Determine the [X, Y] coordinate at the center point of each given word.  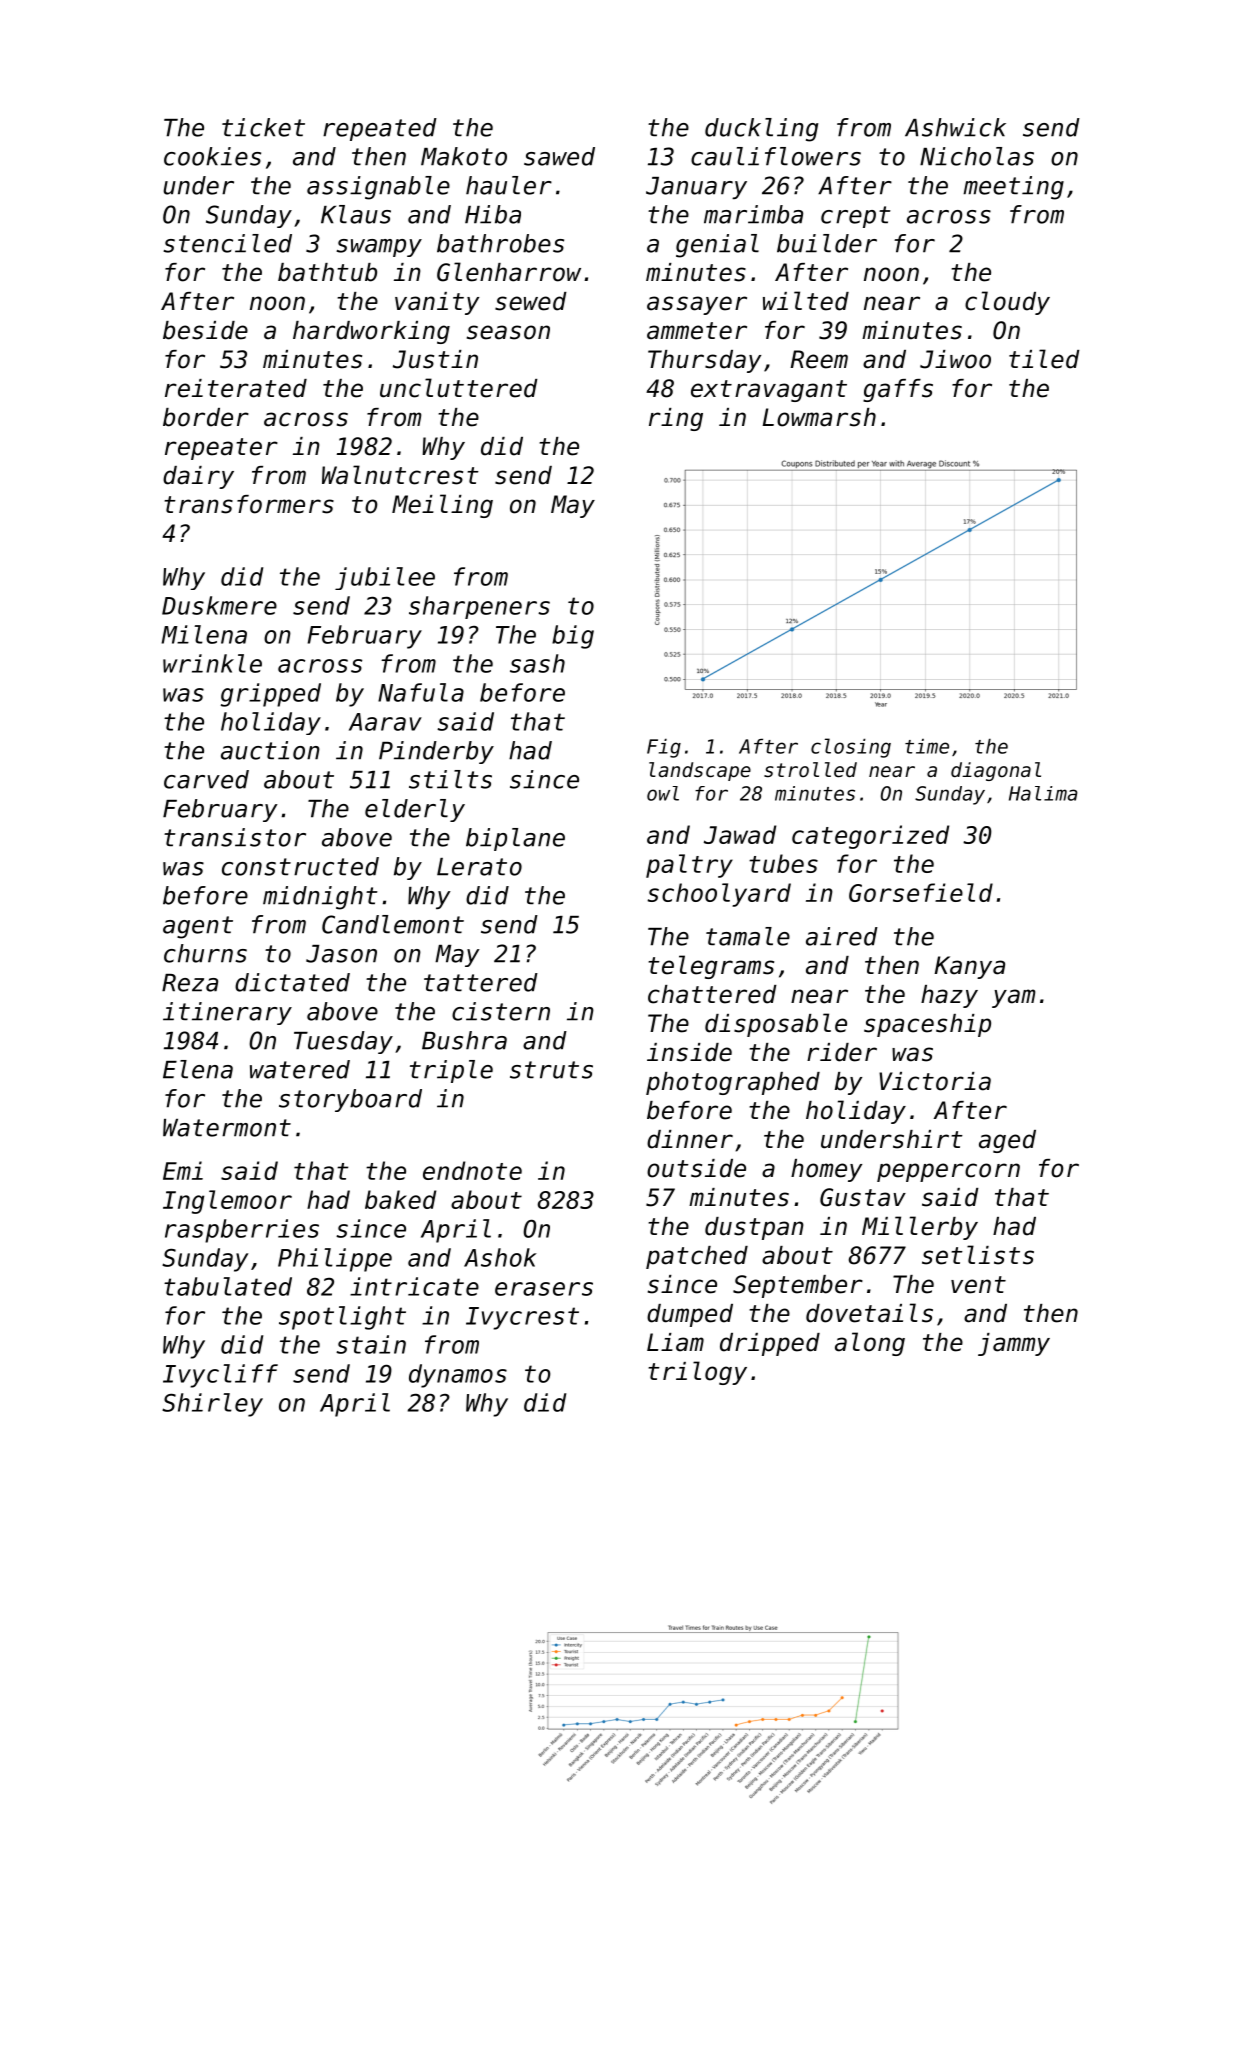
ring [676, 419]
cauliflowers [776, 156]
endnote [472, 1170]
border [206, 417]
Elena [198, 1069]
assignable [378, 188]
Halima [1043, 793]
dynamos [458, 1376]
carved [206, 779]
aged [1007, 1141]
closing [851, 748]
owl [663, 793]
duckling [761, 130]
